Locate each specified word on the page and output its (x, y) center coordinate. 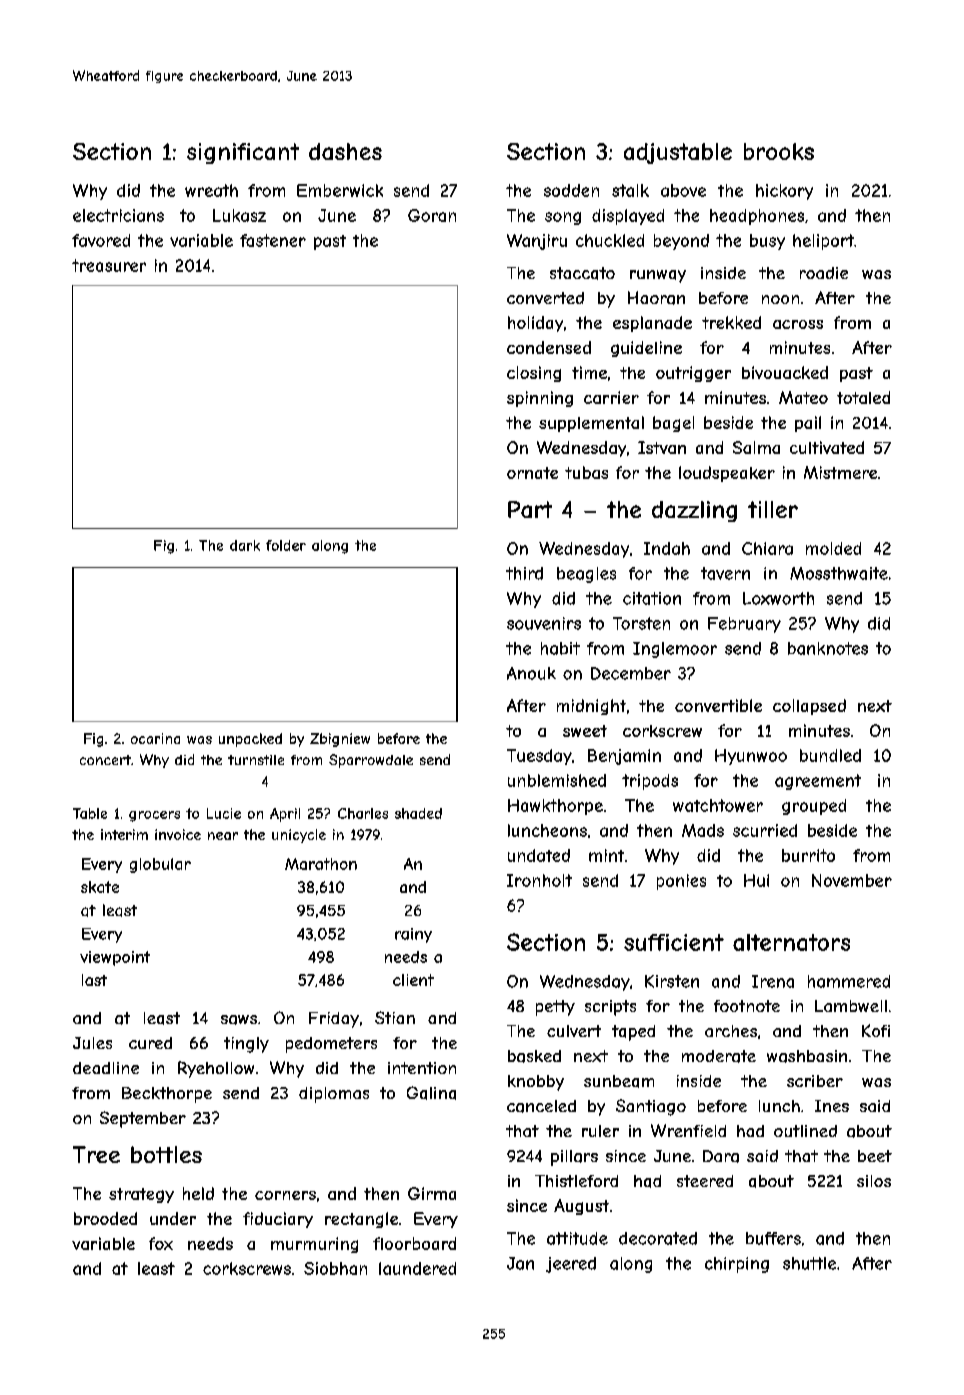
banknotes (828, 648)
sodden (571, 190)
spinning (540, 399)
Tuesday (539, 757)
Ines (832, 1106)
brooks (779, 151)
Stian (395, 1017)
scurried (765, 830)
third (524, 573)
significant (243, 153)
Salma (756, 447)
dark (245, 545)
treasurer (109, 265)
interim (124, 834)
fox (161, 1243)
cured (150, 1043)
